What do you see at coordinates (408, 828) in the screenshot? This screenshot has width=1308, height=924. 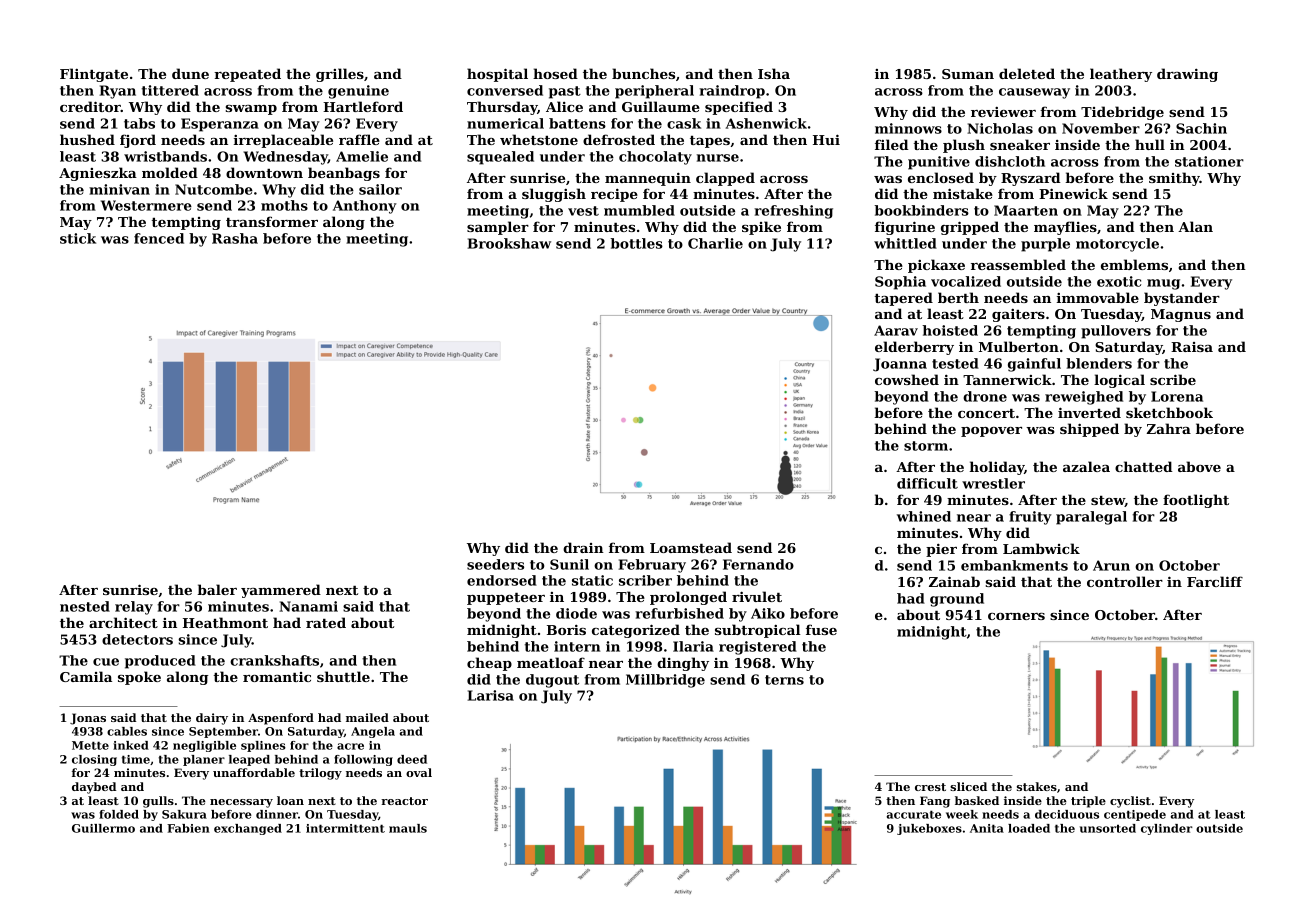 I see `mauls` at bounding box center [408, 828].
